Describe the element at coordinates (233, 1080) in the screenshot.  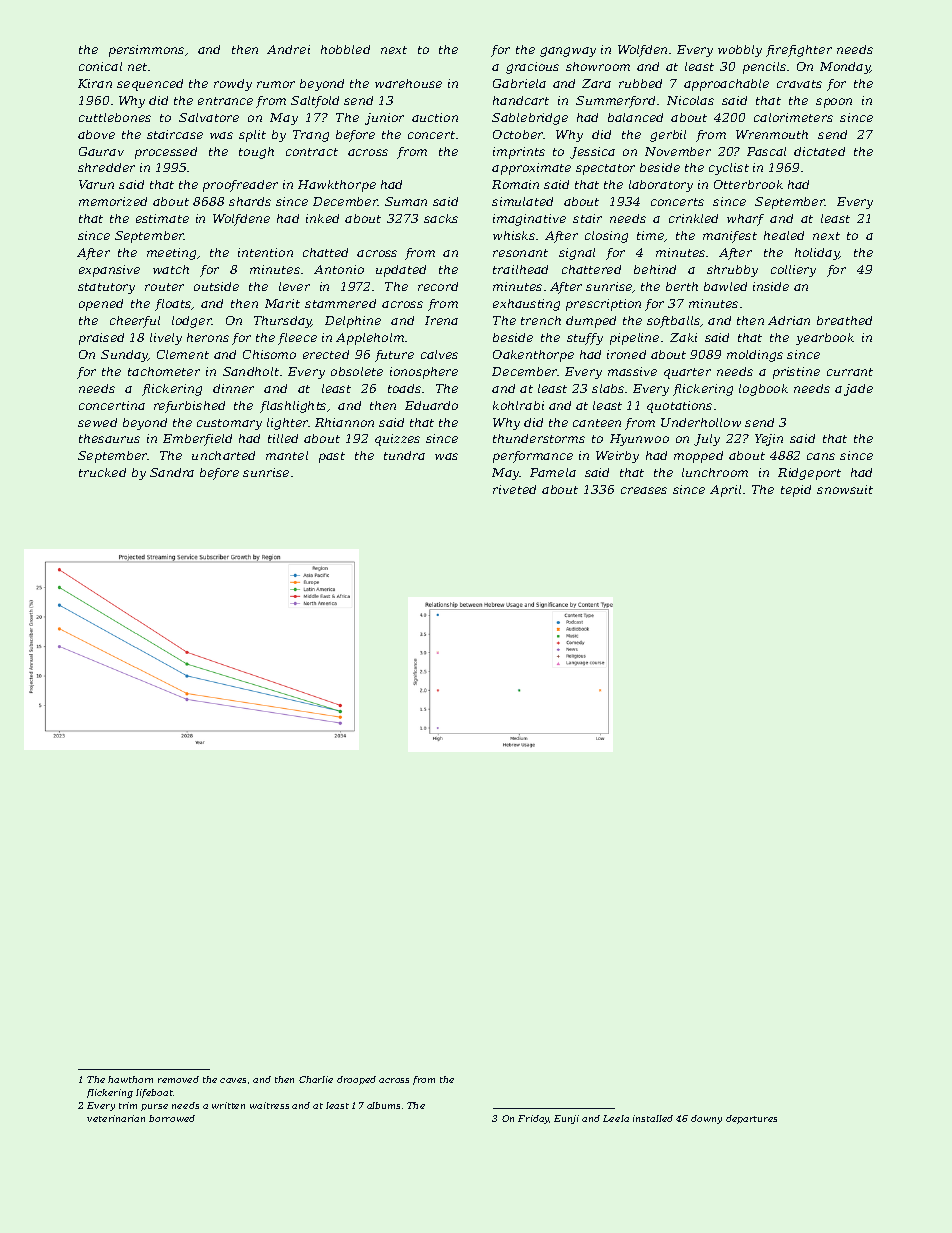
I see `caves` at that location.
